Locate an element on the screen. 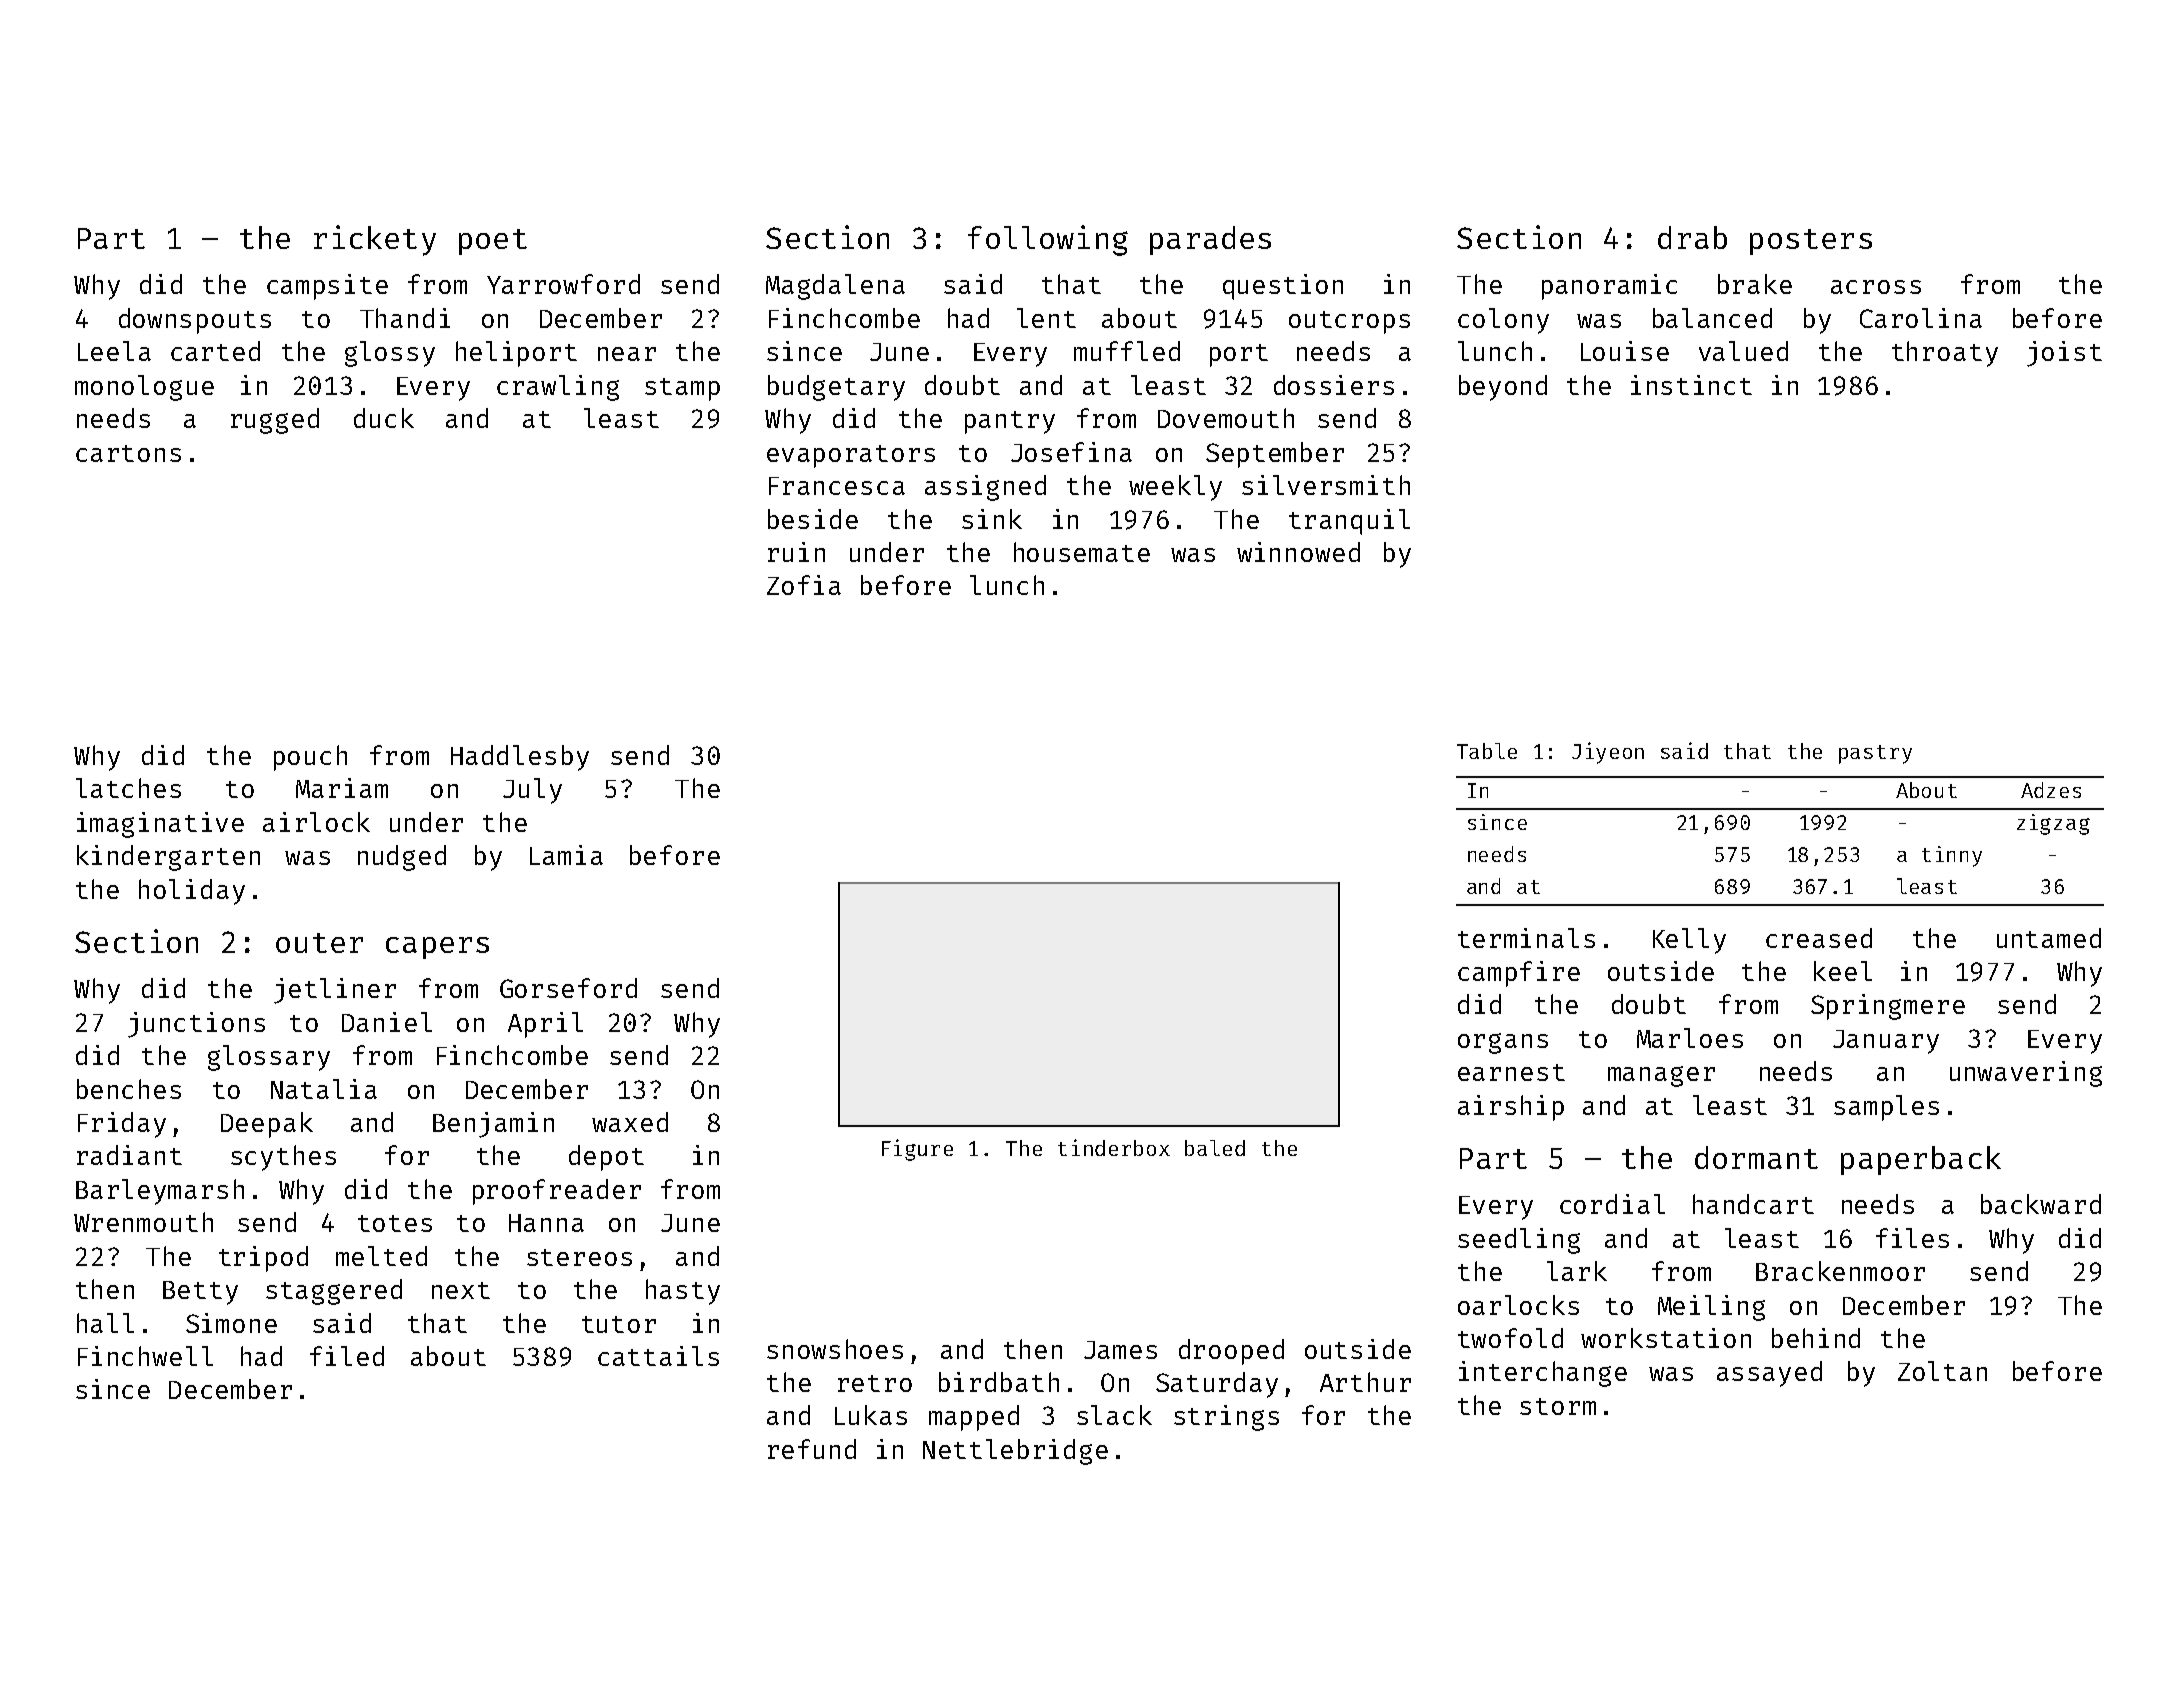 The image size is (2178, 1683). posters is located at coordinates (1811, 242).
